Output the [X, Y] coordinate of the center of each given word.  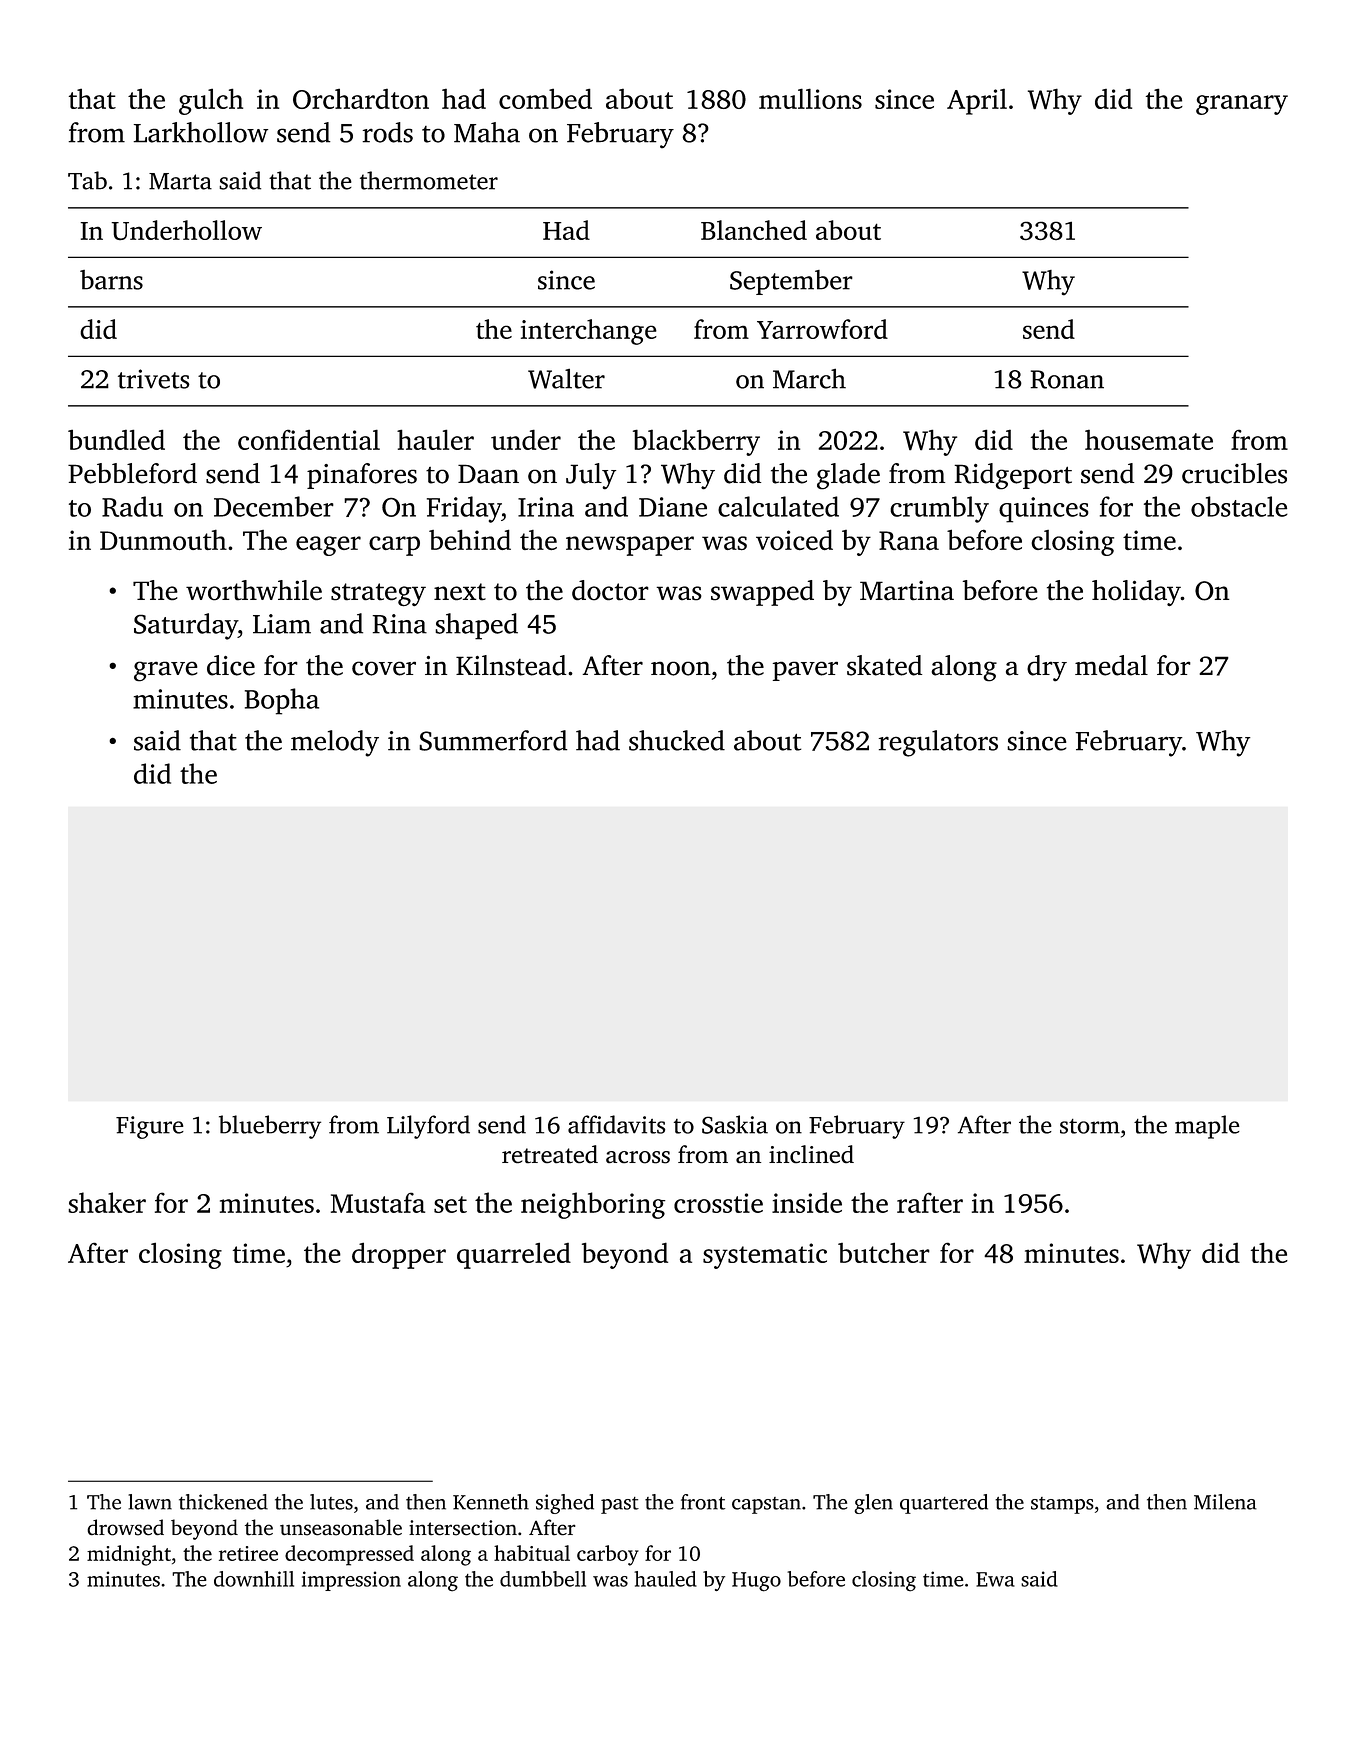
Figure [150, 1127]
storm [1090, 1126]
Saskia [735, 1124]
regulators [938, 743]
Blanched [754, 230]
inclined [811, 1154]
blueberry [270, 1127]
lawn [150, 1502]
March [809, 378]
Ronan [1067, 379]
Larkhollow [200, 132]
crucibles [1234, 473]
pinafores [362, 476]
